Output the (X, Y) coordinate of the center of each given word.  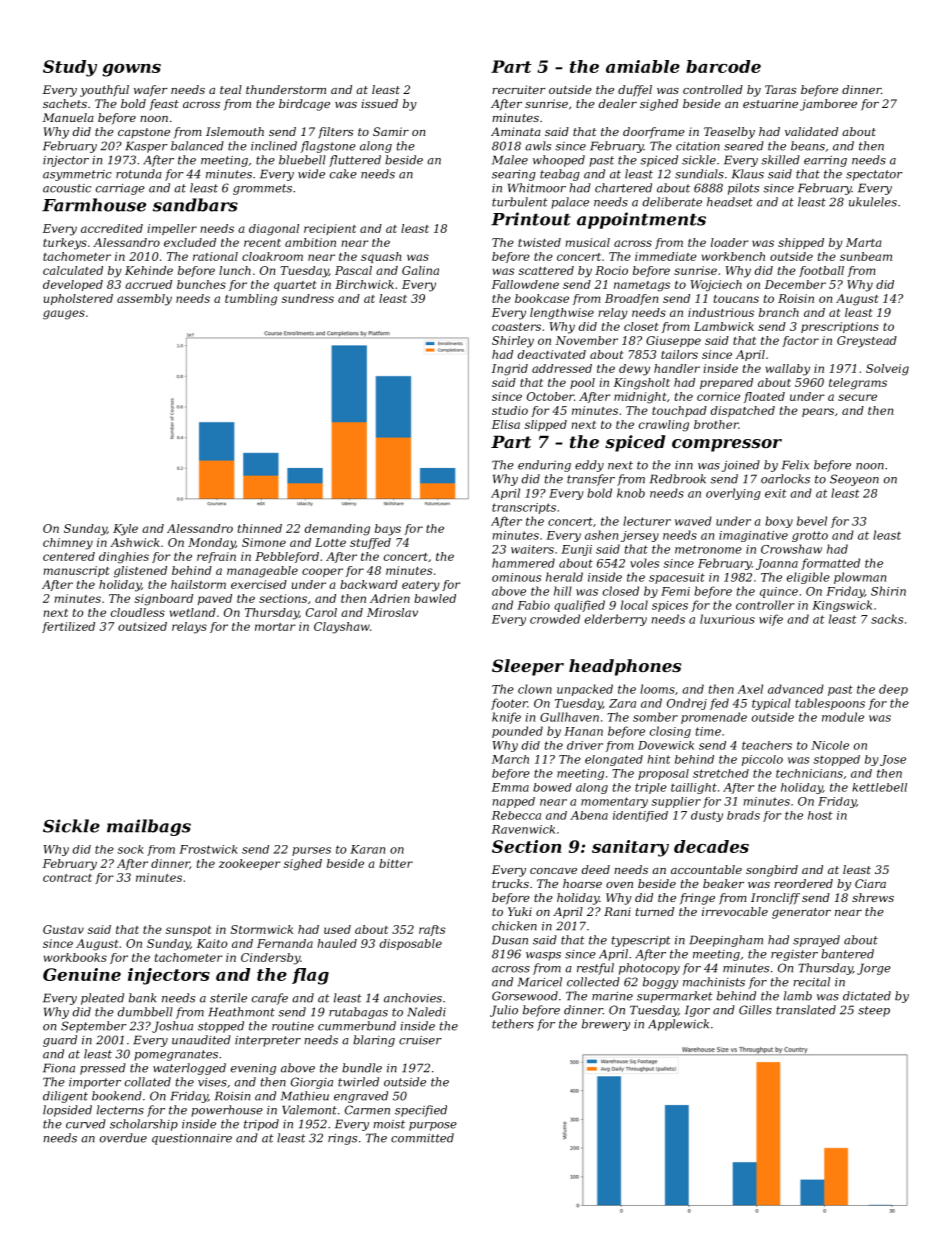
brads (743, 815)
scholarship (144, 1125)
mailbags (149, 827)
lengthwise (562, 314)
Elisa (506, 424)
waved (693, 521)
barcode (723, 66)
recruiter (519, 89)
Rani (617, 911)
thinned (260, 528)
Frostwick (208, 849)
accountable (706, 869)
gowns (131, 70)
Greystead (867, 342)
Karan (367, 849)
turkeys (65, 244)
